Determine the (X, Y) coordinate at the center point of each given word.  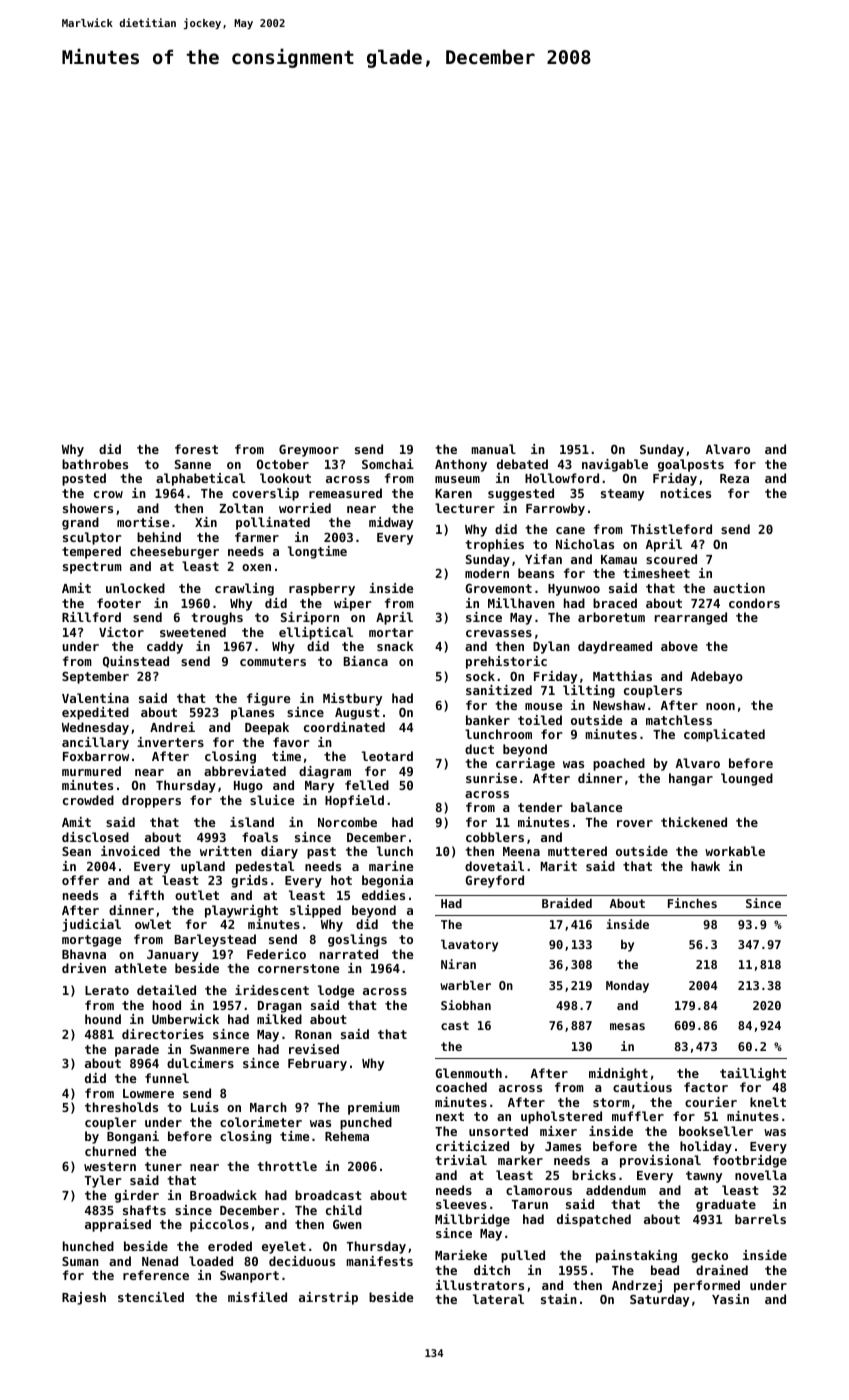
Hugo (248, 787)
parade (137, 1050)
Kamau (619, 559)
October (283, 464)
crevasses (499, 633)
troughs (217, 618)
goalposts (691, 465)
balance (597, 807)
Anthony (461, 465)
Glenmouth (468, 1073)
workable (735, 851)
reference (156, 1275)
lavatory (469, 946)
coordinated (344, 727)
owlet (153, 924)
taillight (753, 1074)
